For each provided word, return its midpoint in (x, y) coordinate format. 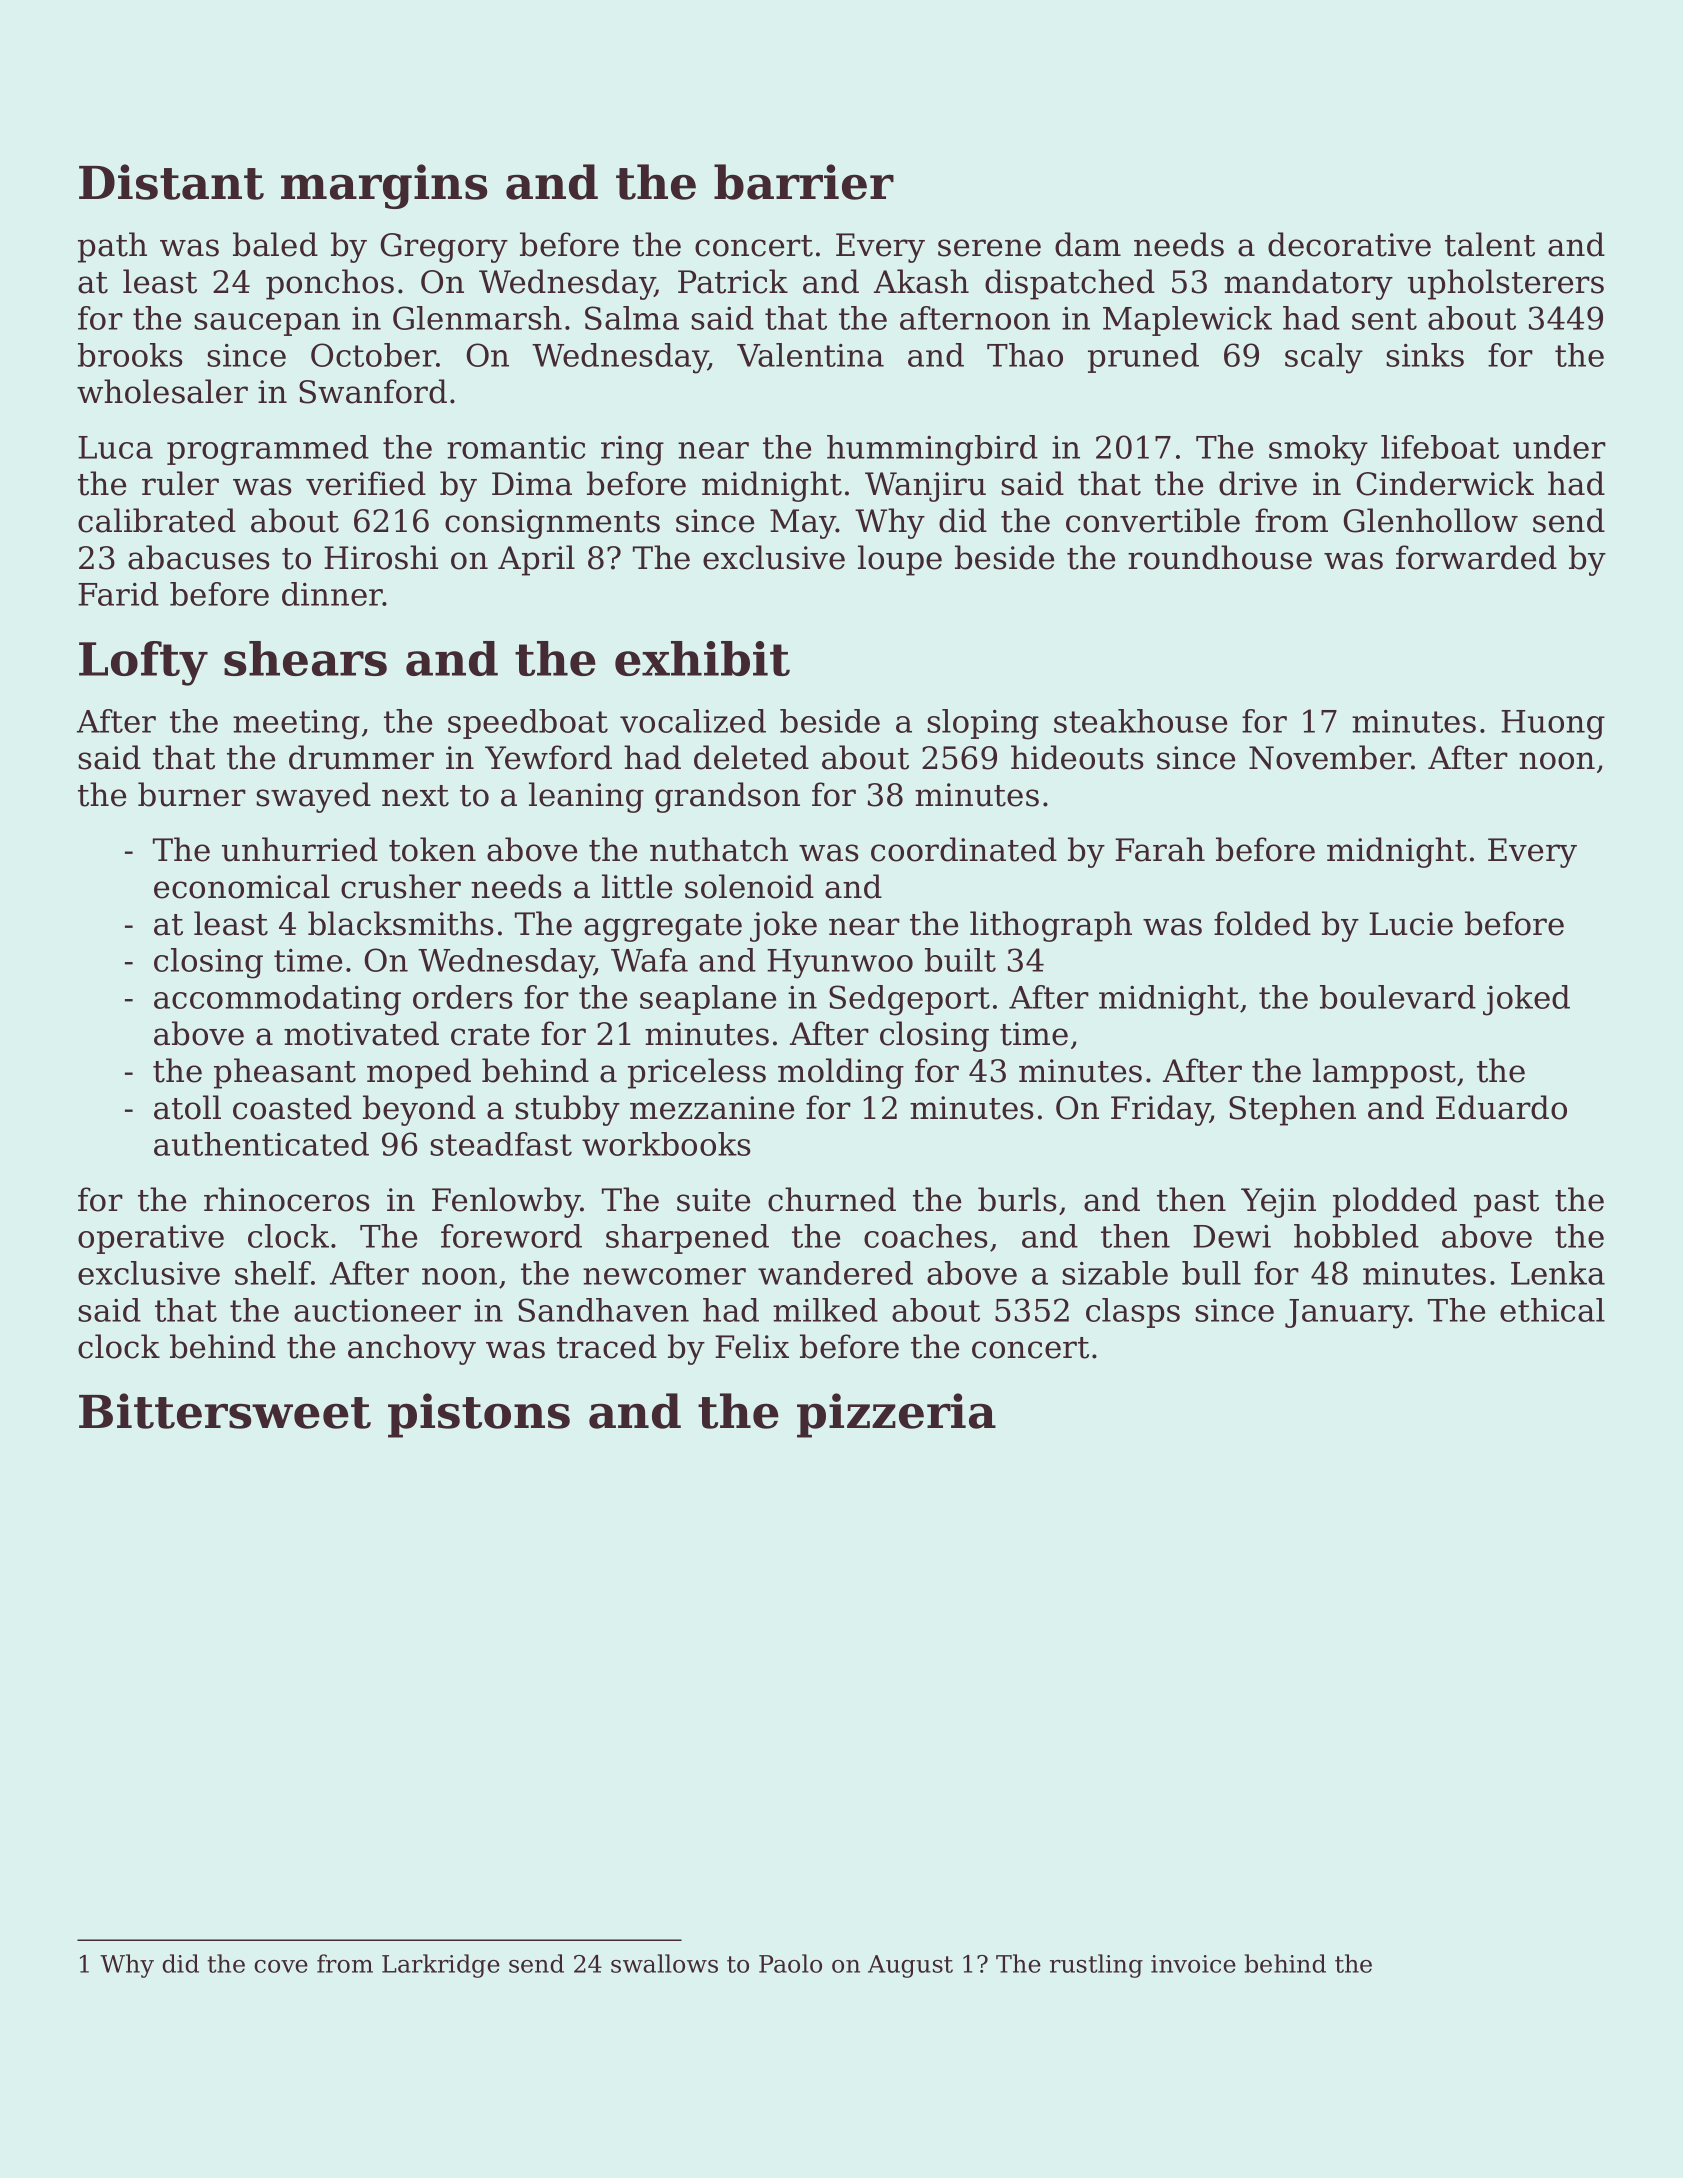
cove (281, 1966)
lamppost (1384, 1073)
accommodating (277, 1000)
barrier (804, 182)
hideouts (1077, 757)
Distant (171, 182)
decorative (1349, 244)
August (910, 1966)
